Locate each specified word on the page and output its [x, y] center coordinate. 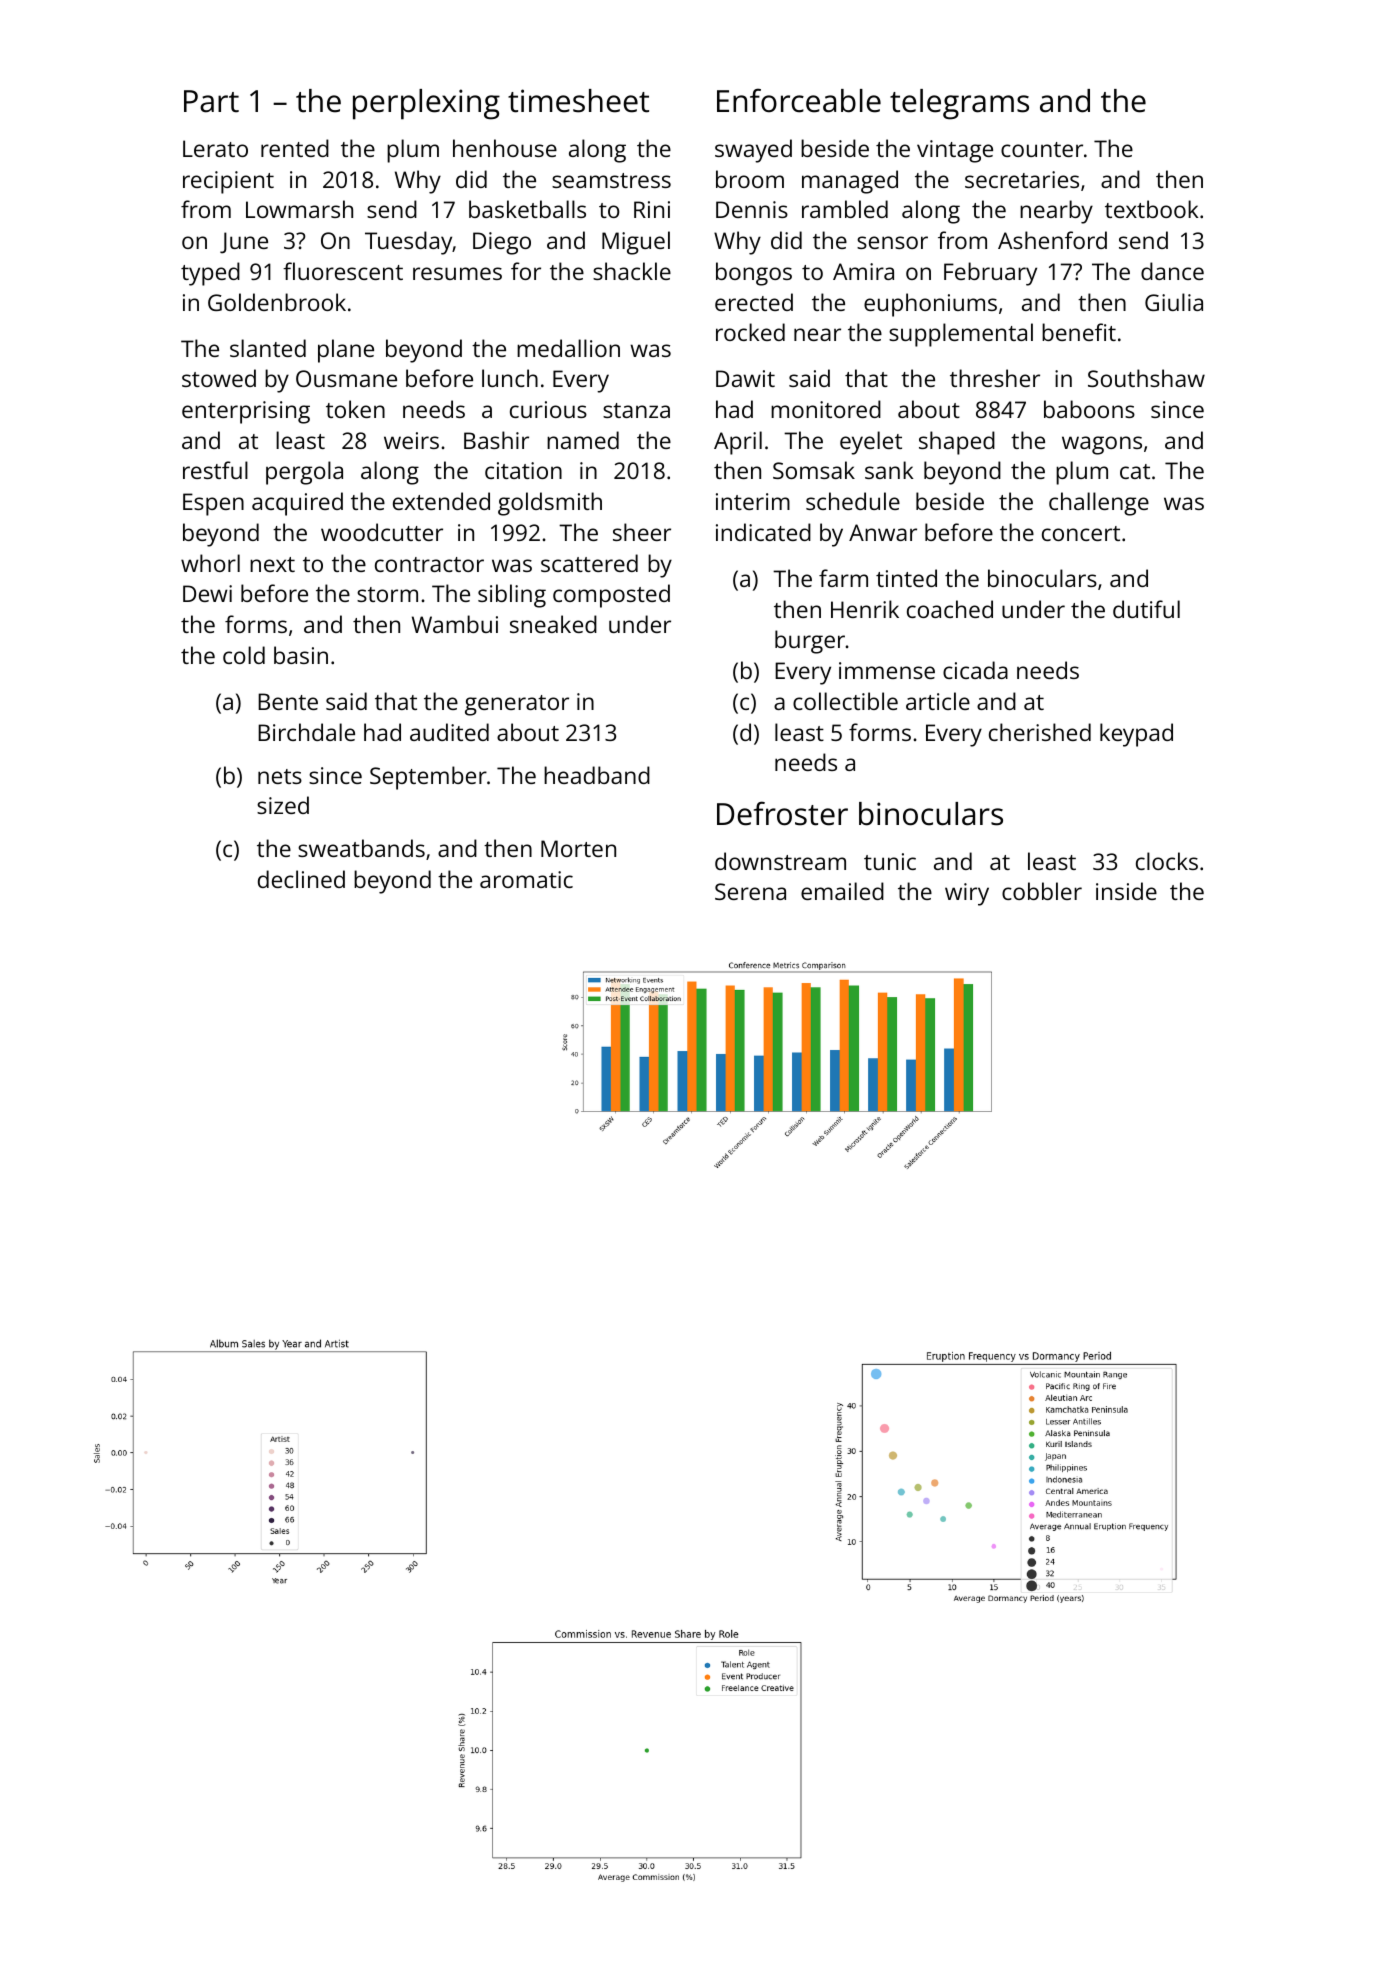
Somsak [814, 470]
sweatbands [361, 848]
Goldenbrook [277, 302]
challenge [1099, 504]
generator [517, 705]
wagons [1102, 445]
